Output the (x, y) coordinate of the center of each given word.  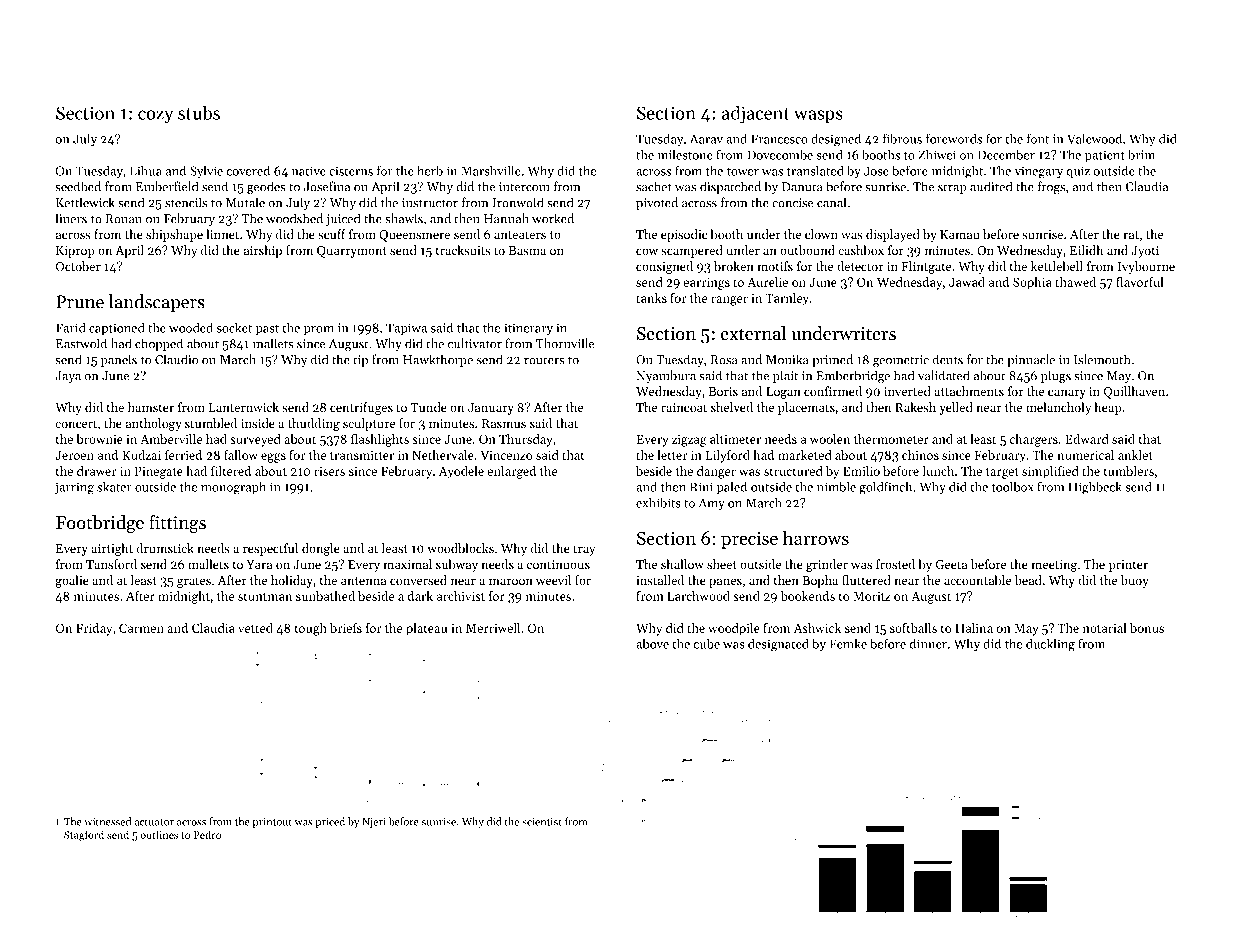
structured (793, 471)
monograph (233, 488)
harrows (816, 538)
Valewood (1094, 138)
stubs (199, 112)
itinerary (528, 329)
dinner (928, 643)
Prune (80, 302)
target (1002, 473)
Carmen (141, 628)
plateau (426, 629)
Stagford (84, 836)
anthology (154, 424)
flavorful (1140, 282)
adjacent (756, 114)
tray (584, 550)
